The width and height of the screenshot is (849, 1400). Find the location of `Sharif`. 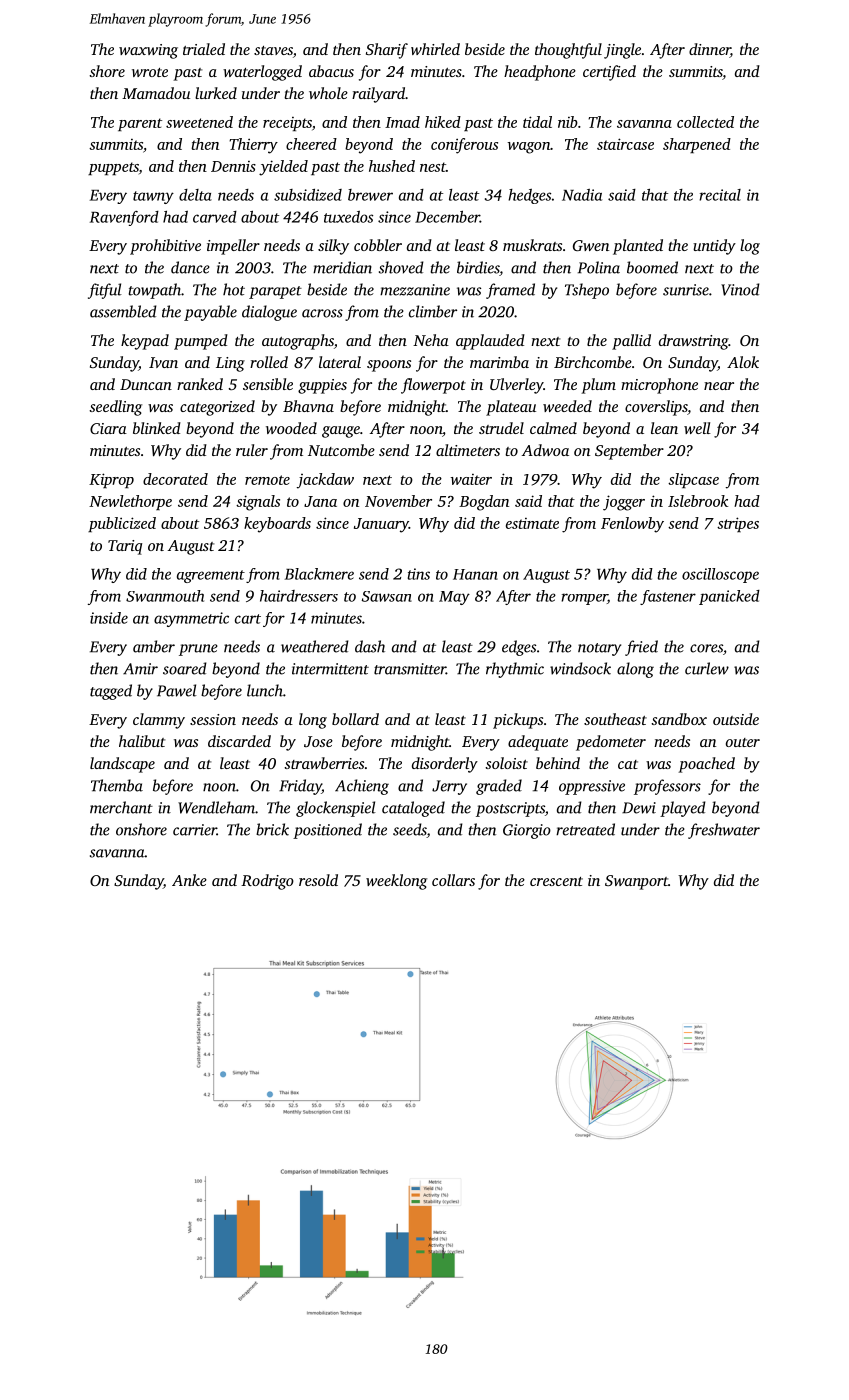

Sharif is located at coordinates (387, 51).
